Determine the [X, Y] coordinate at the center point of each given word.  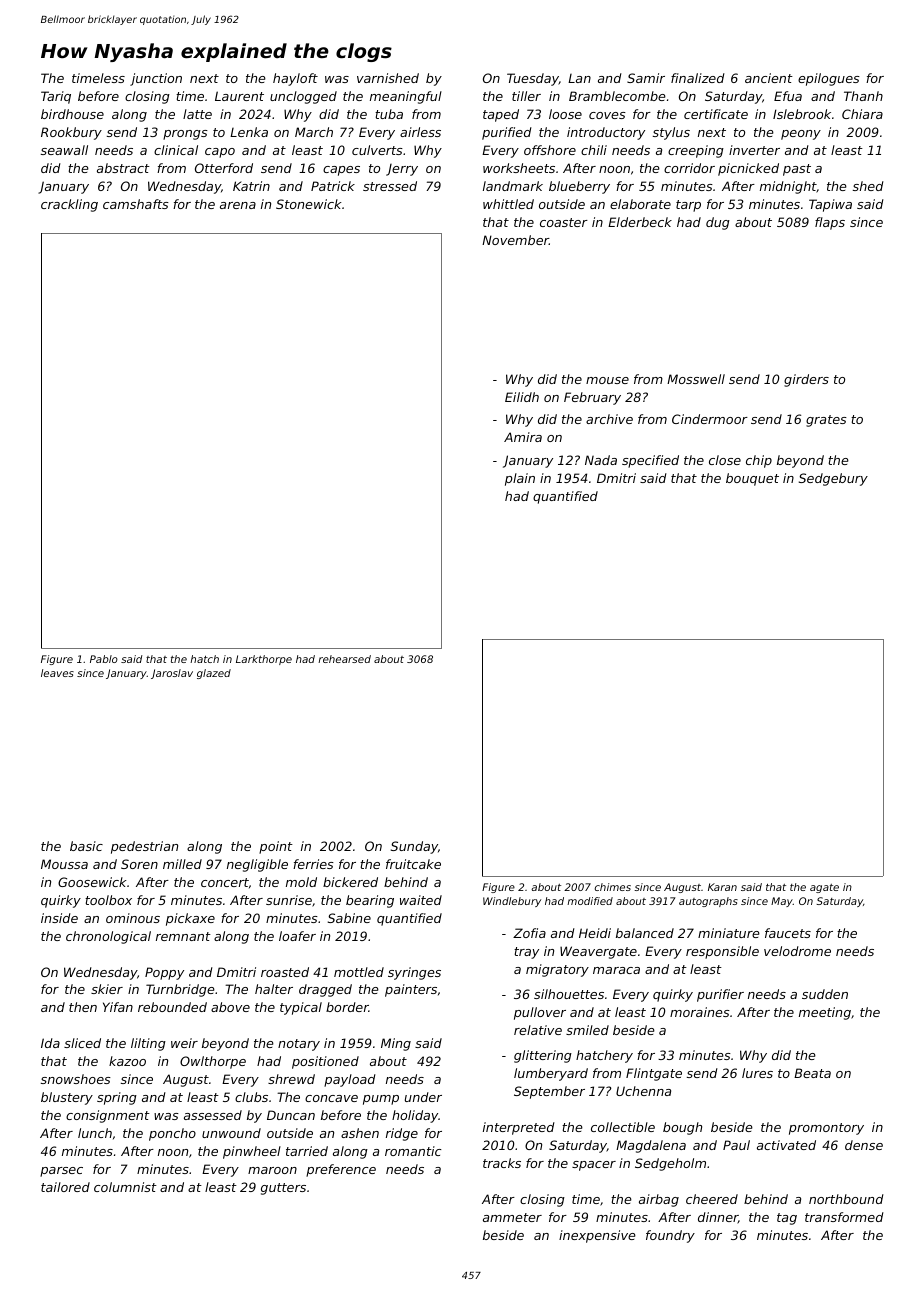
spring [117, 1098]
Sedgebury [833, 479]
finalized [698, 78]
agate [824, 888]
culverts [377, 150]
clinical [176, 150]
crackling [69, 205]
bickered [350, 882]
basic [86, 846]
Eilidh [522, 397]
